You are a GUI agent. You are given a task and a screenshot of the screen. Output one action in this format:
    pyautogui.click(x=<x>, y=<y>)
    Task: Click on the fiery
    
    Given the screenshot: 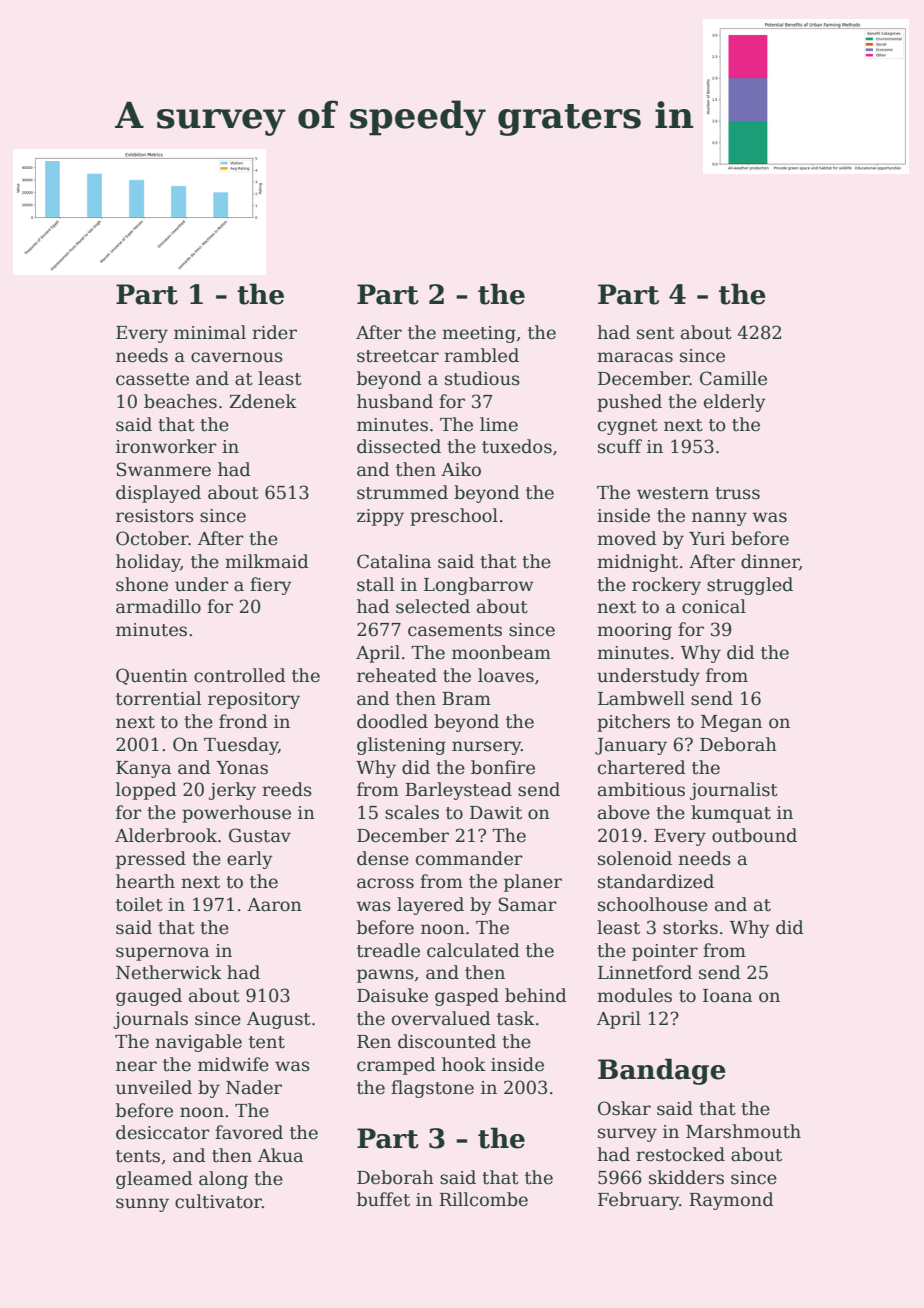 What is the action you would take?
    pyautogui.click(x=271, y=586)
